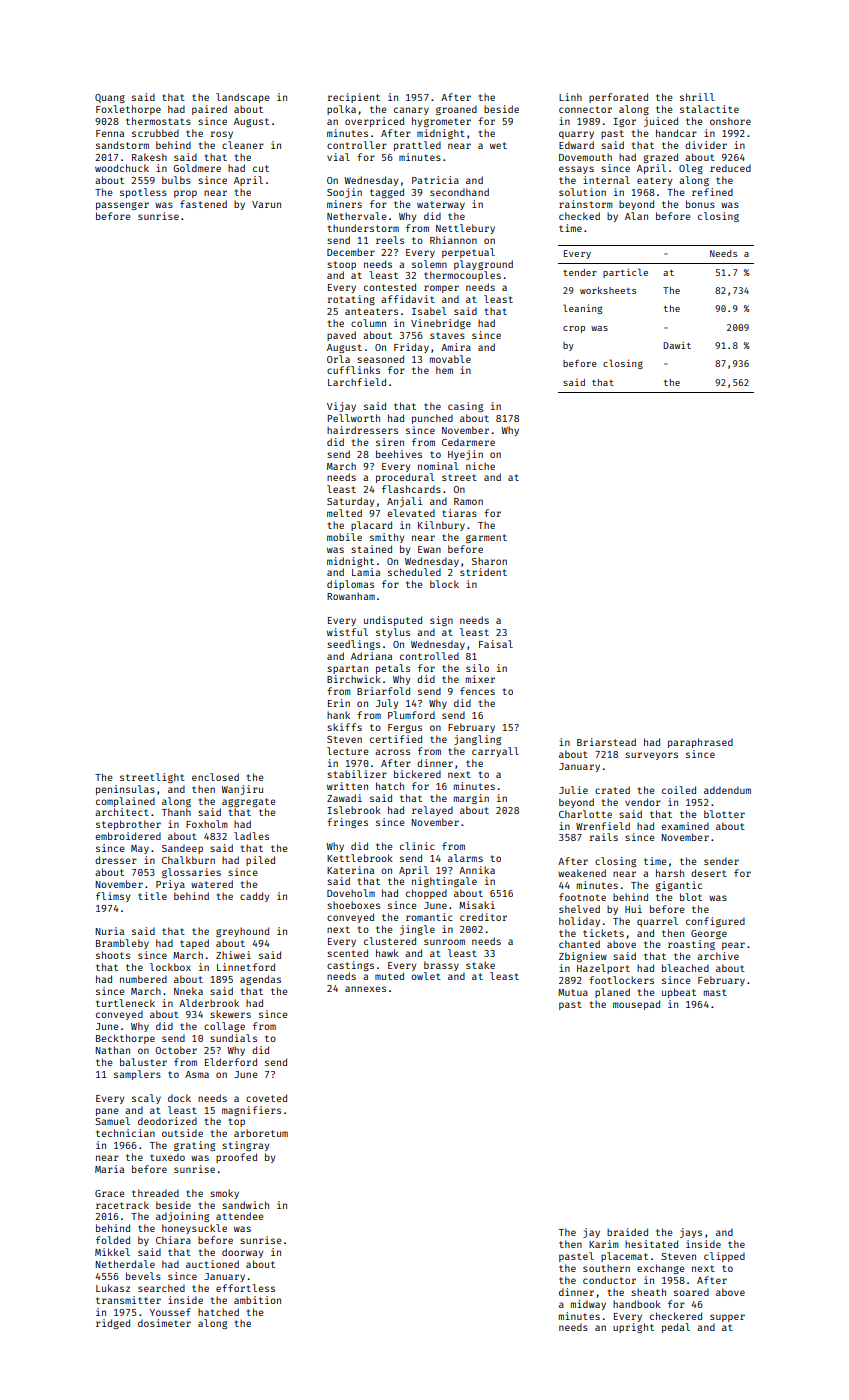 Image resolution: width=849 pixels, height=1400 pixels. I want to click on upright, so click(633, 1328).
